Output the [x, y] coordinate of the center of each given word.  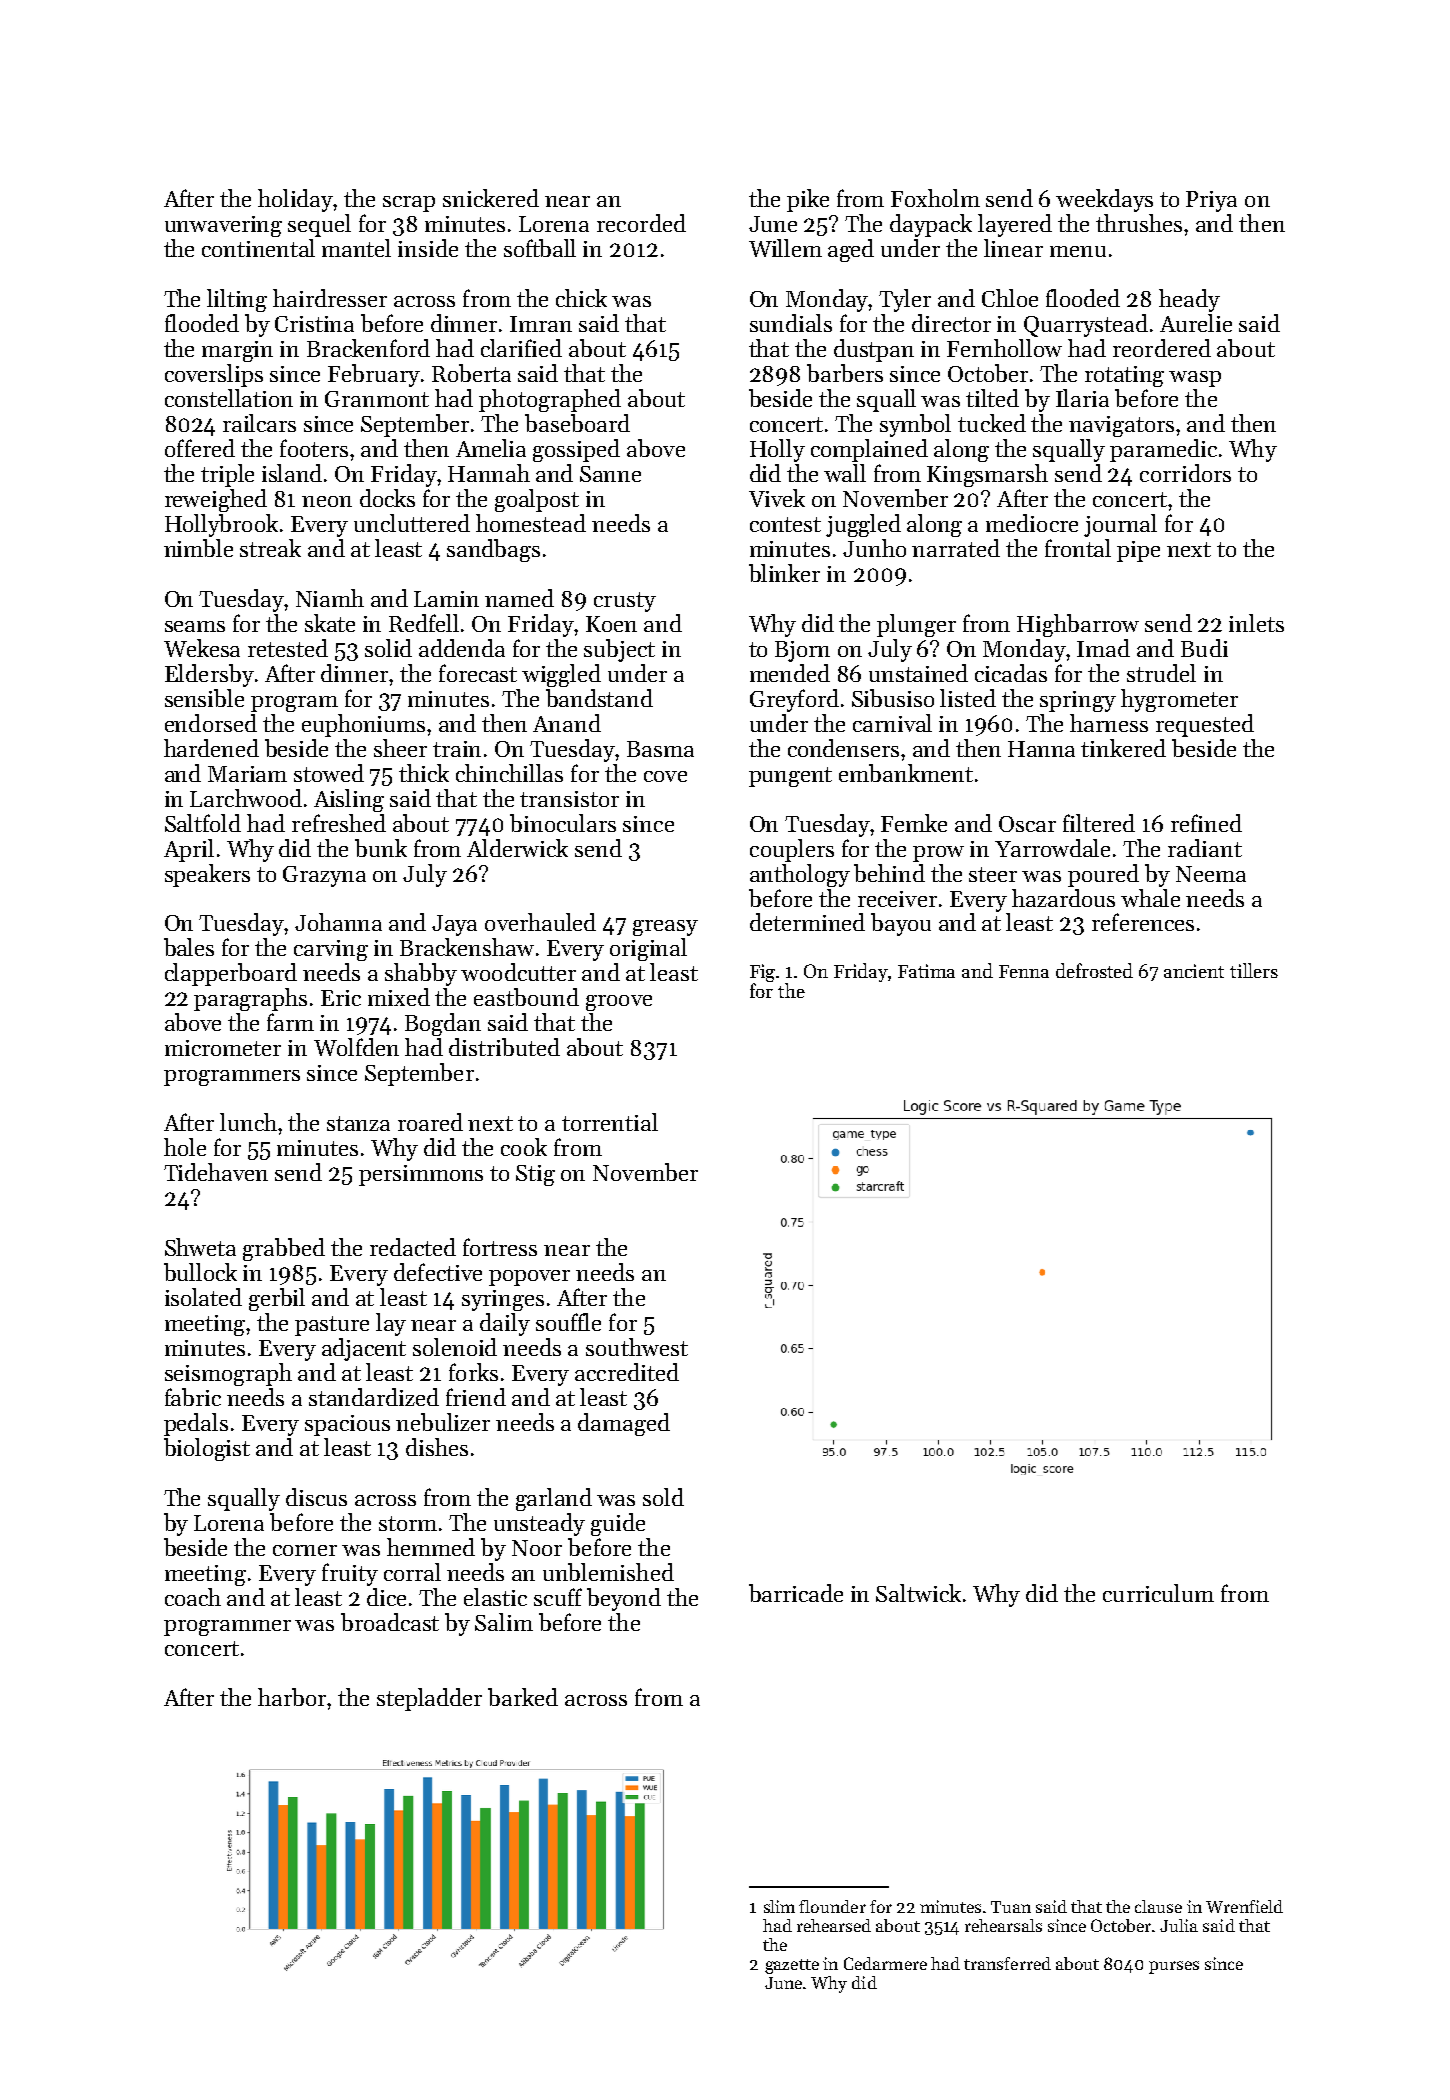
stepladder [429, 1699]
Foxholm [935, 198]
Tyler [905, 300]
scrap [409, 204]
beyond [624, 1599]
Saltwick [918, 1593]
